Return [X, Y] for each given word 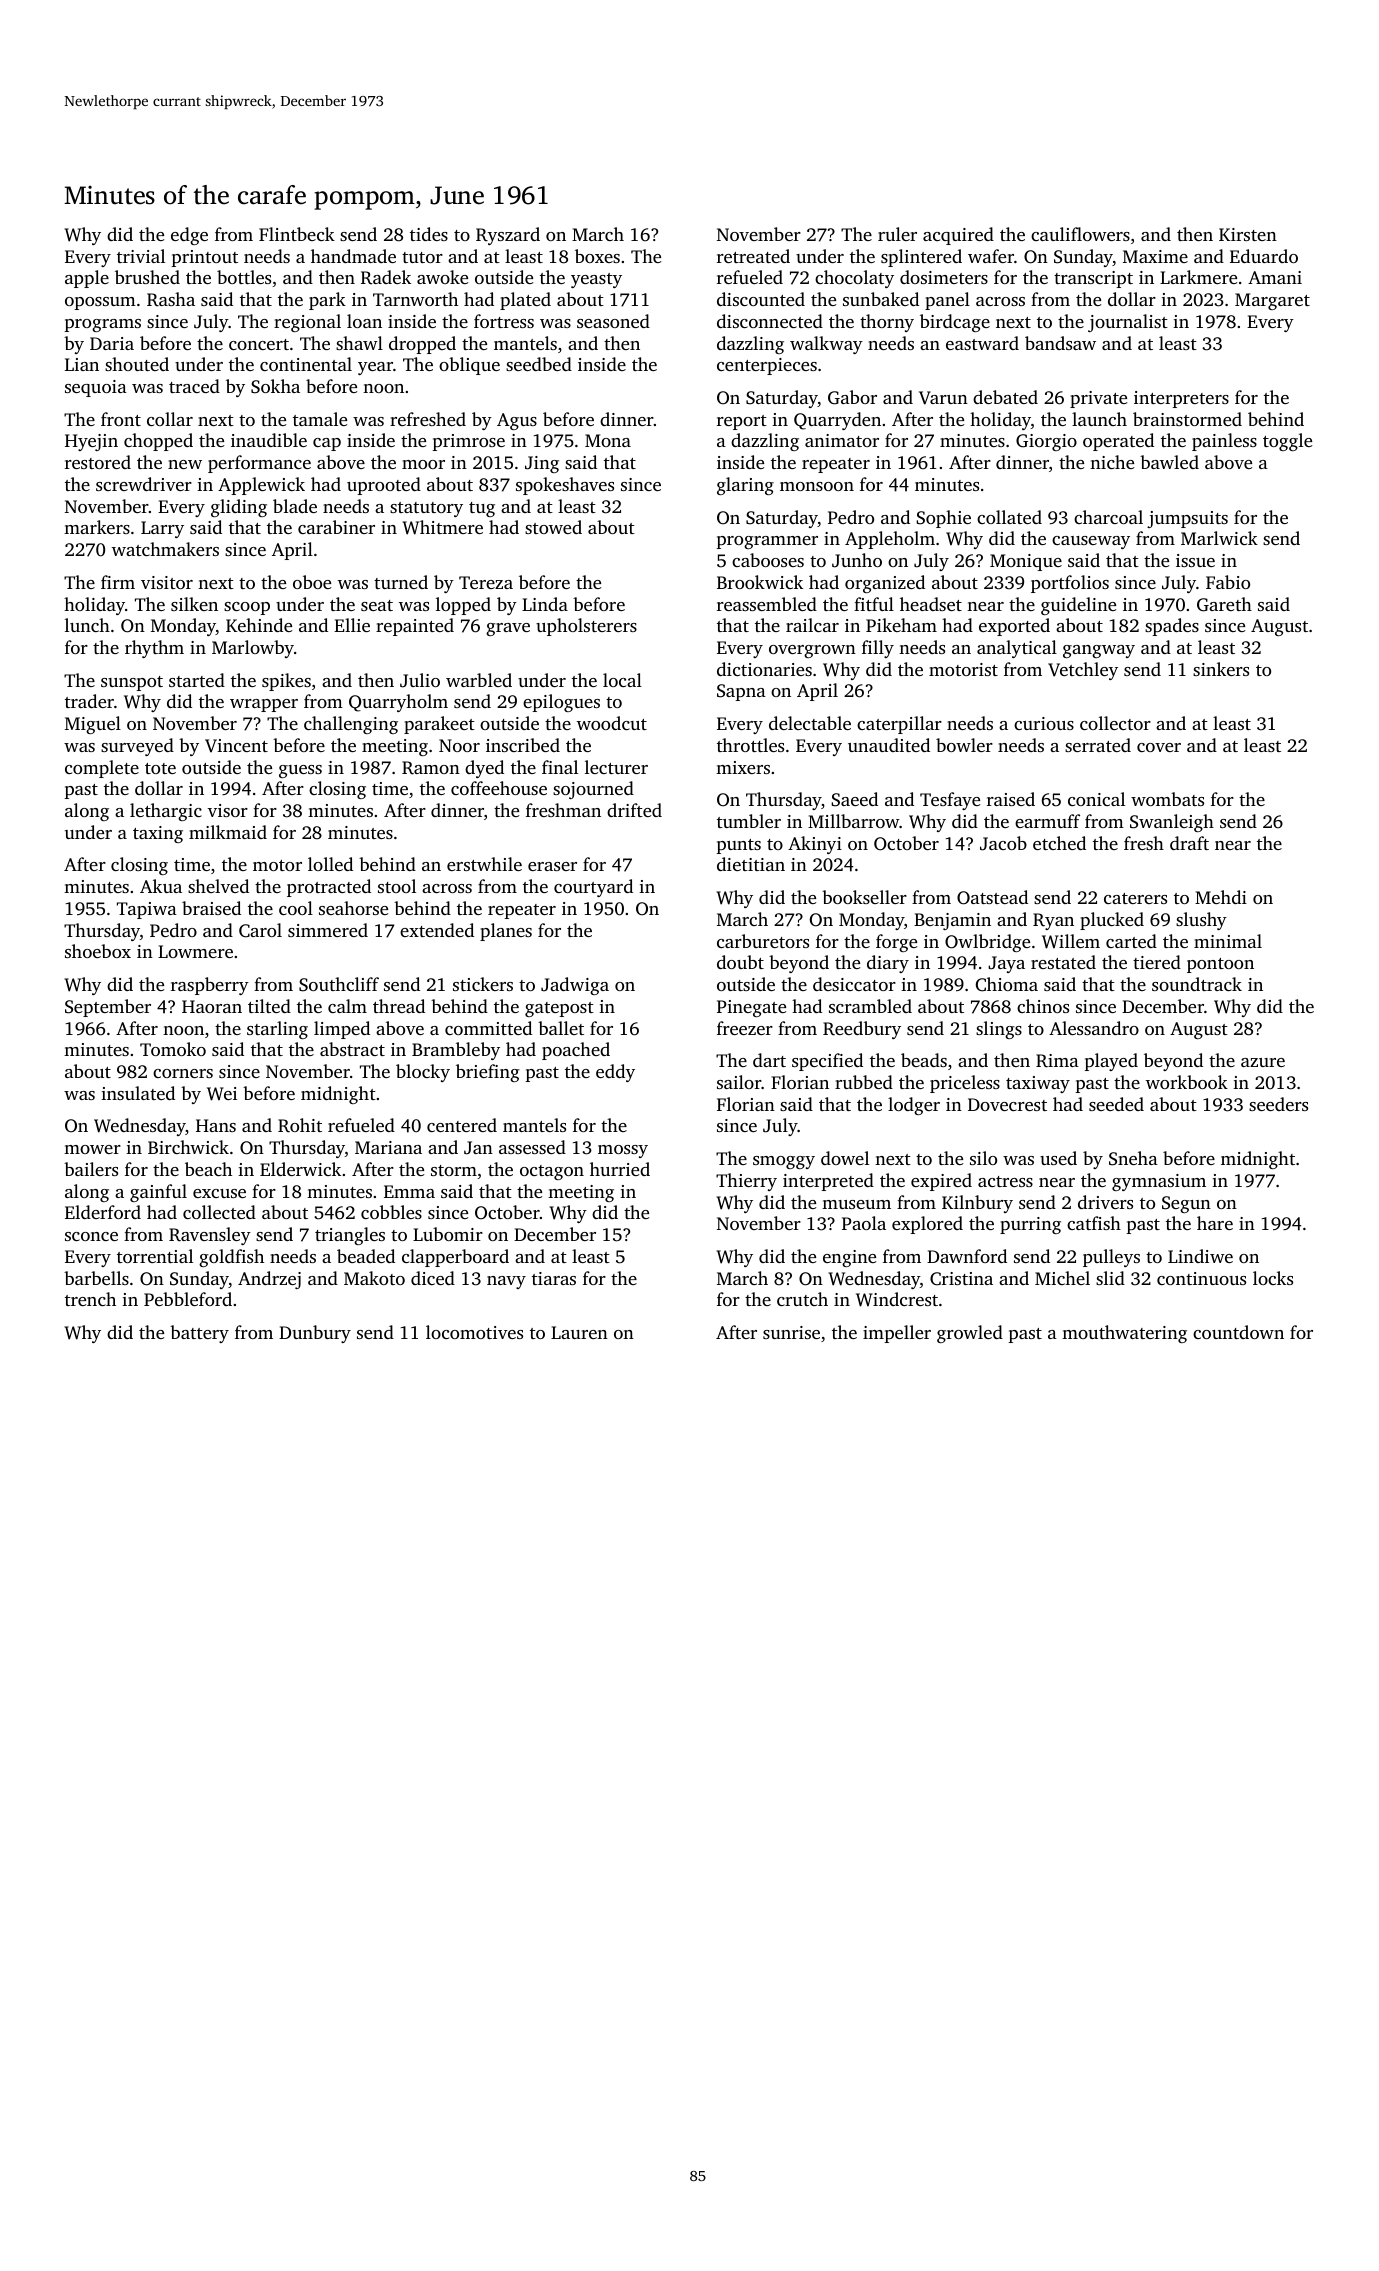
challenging [351, 725]
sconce [91, 1236]
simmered [328, 930]
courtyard [593, 888]
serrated [1098, 745]
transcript [1093, 279]
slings [999, 1030]
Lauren [579, 1332]
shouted [137, 364]
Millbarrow [853, 821]
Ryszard [508, 236]
